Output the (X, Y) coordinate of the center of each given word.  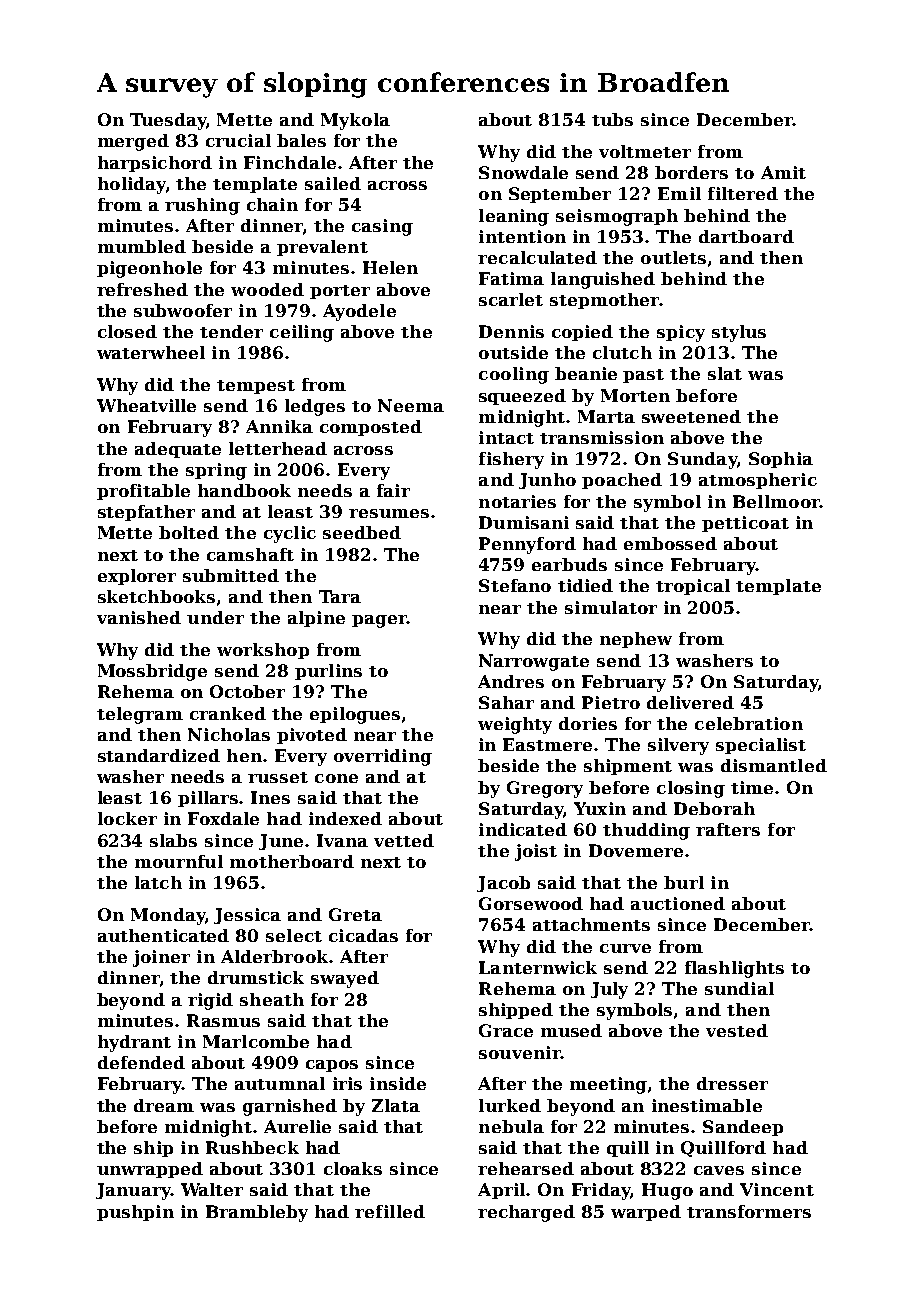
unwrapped (150, 1170)
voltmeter (645, 151)
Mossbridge (152, 672)
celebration (749, 723)
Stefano (515, 585)
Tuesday (168, 121)
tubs (612, 119)
